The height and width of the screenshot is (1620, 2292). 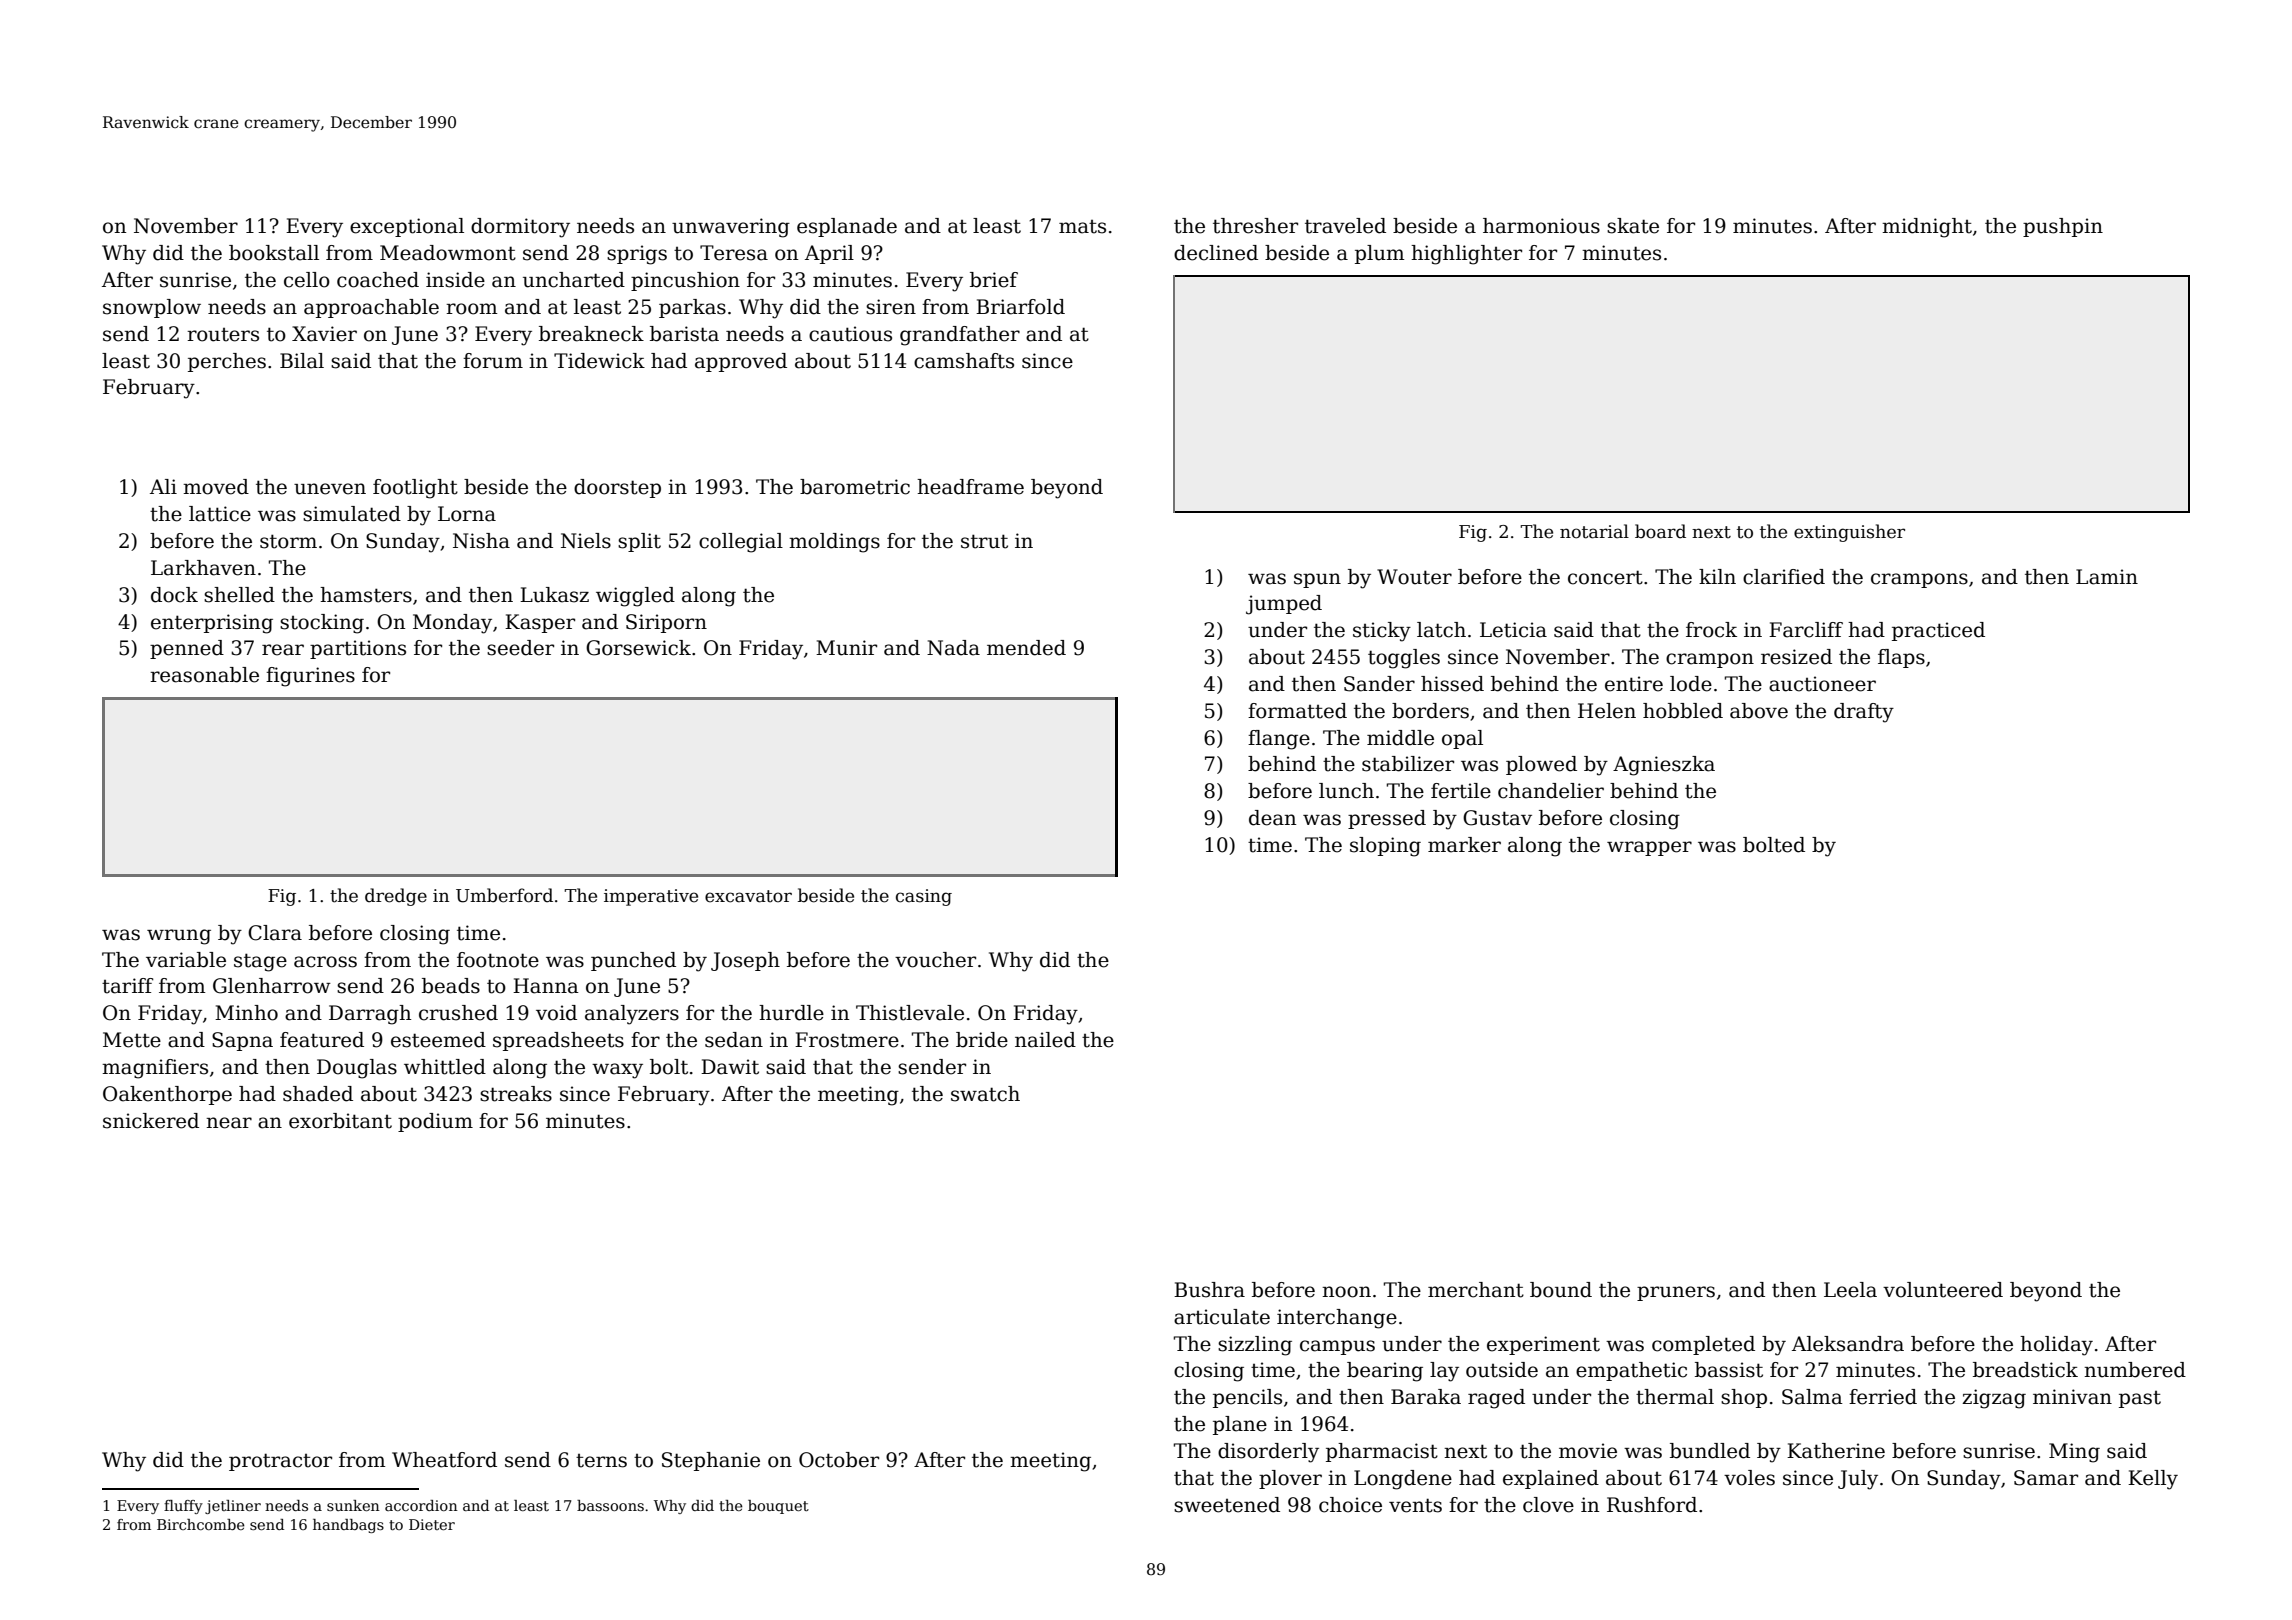 What do you see at coordinates (985, 1094) in the screenshot?
I see `swatch` at bounding box center [985, 1094].
